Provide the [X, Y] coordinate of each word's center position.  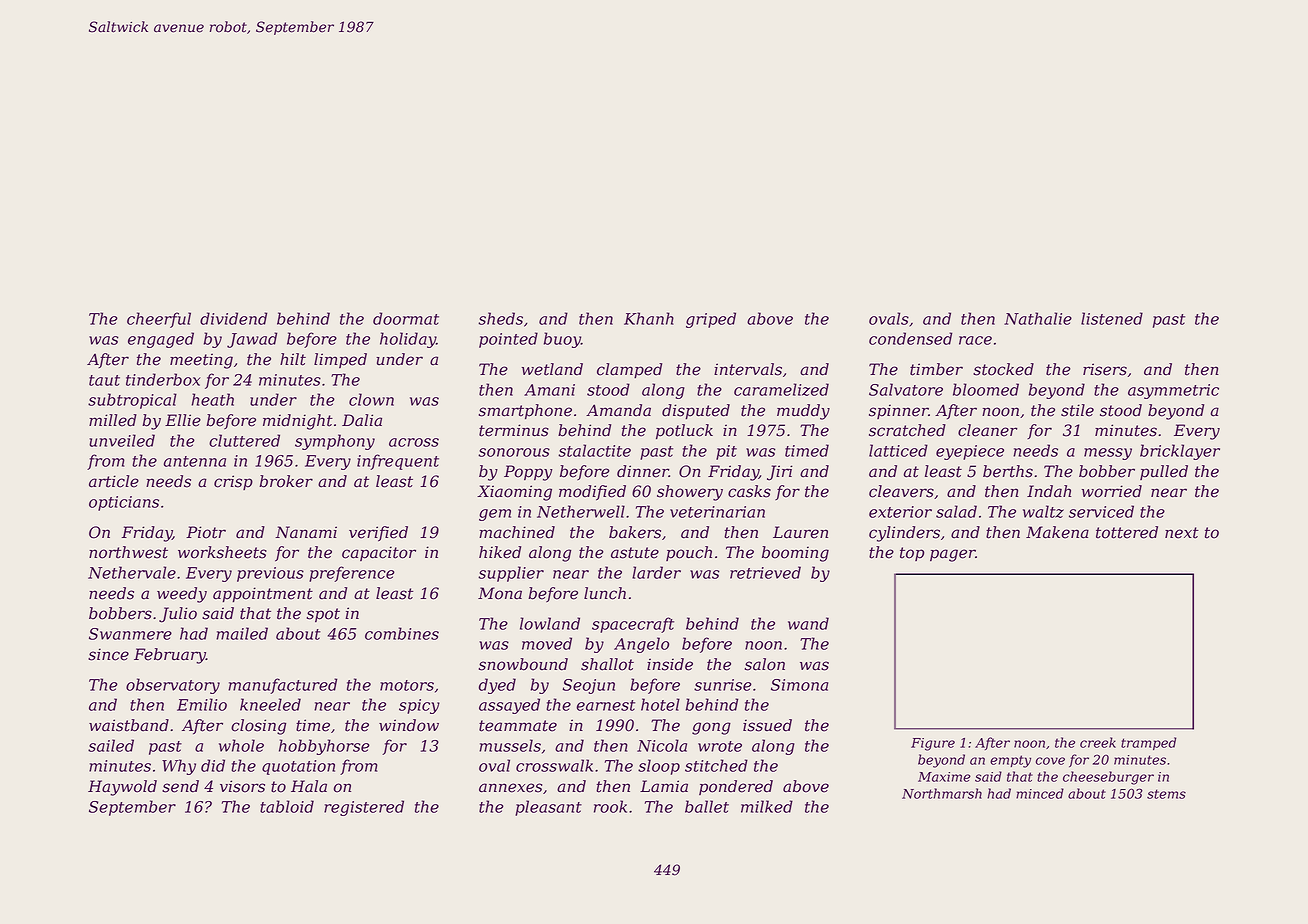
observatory [173, 686]
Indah [1049, 491]
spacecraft [633, 625]
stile [1077, 410]
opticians [124, 503]
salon [765, 664]
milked [767, 806]
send [180, 786]
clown [371, 399]
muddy [803, 412]
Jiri [779, 473]
